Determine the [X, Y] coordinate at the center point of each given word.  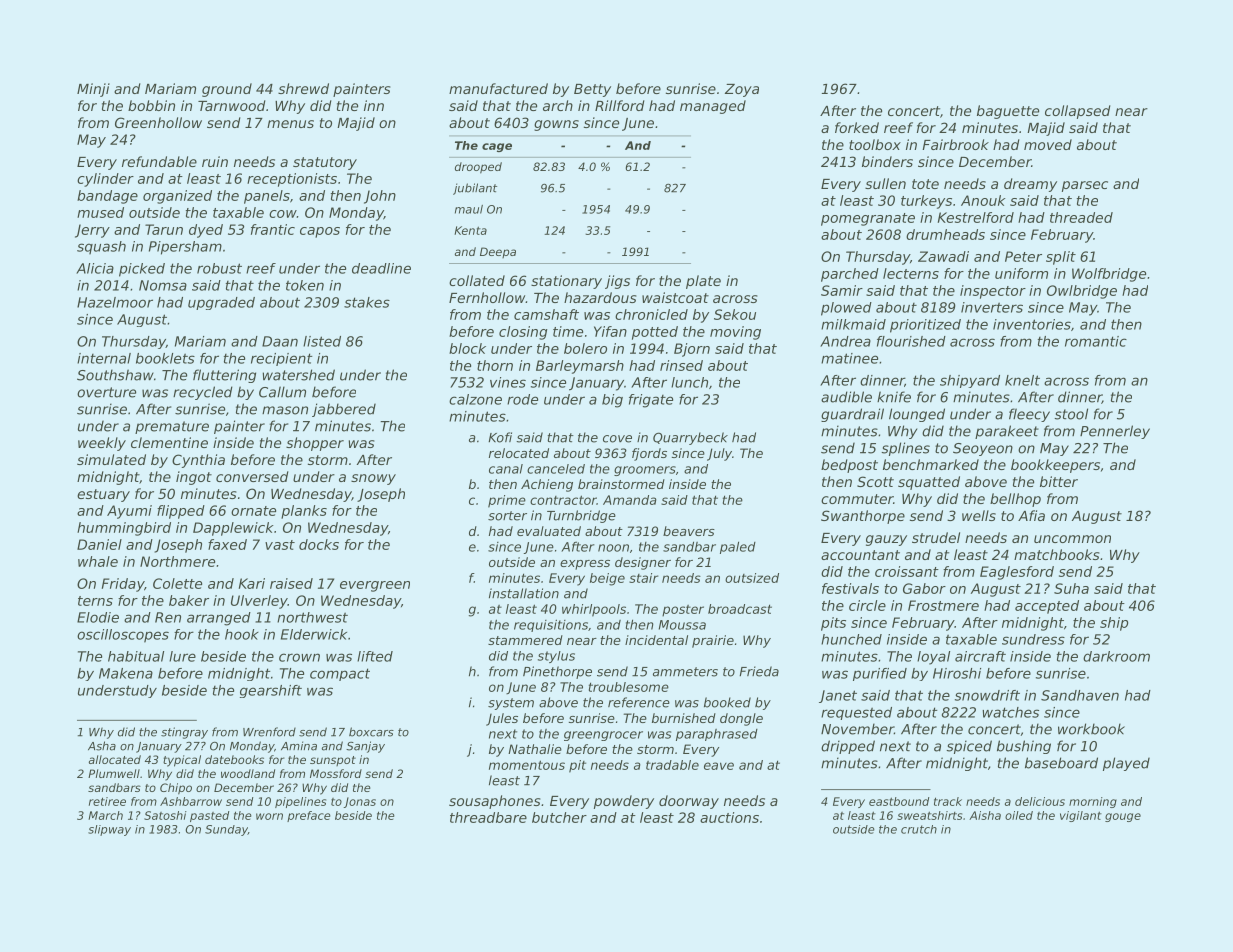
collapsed [1078, 112]
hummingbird [124, 529]
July [719, 454]
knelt [1022, 380]
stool [1071, 414]
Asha [102, 746]
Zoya [742, 90]
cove [617, 439]
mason [285, 410]
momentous [527, 765]
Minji [93, 90]
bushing [1024, 747]
